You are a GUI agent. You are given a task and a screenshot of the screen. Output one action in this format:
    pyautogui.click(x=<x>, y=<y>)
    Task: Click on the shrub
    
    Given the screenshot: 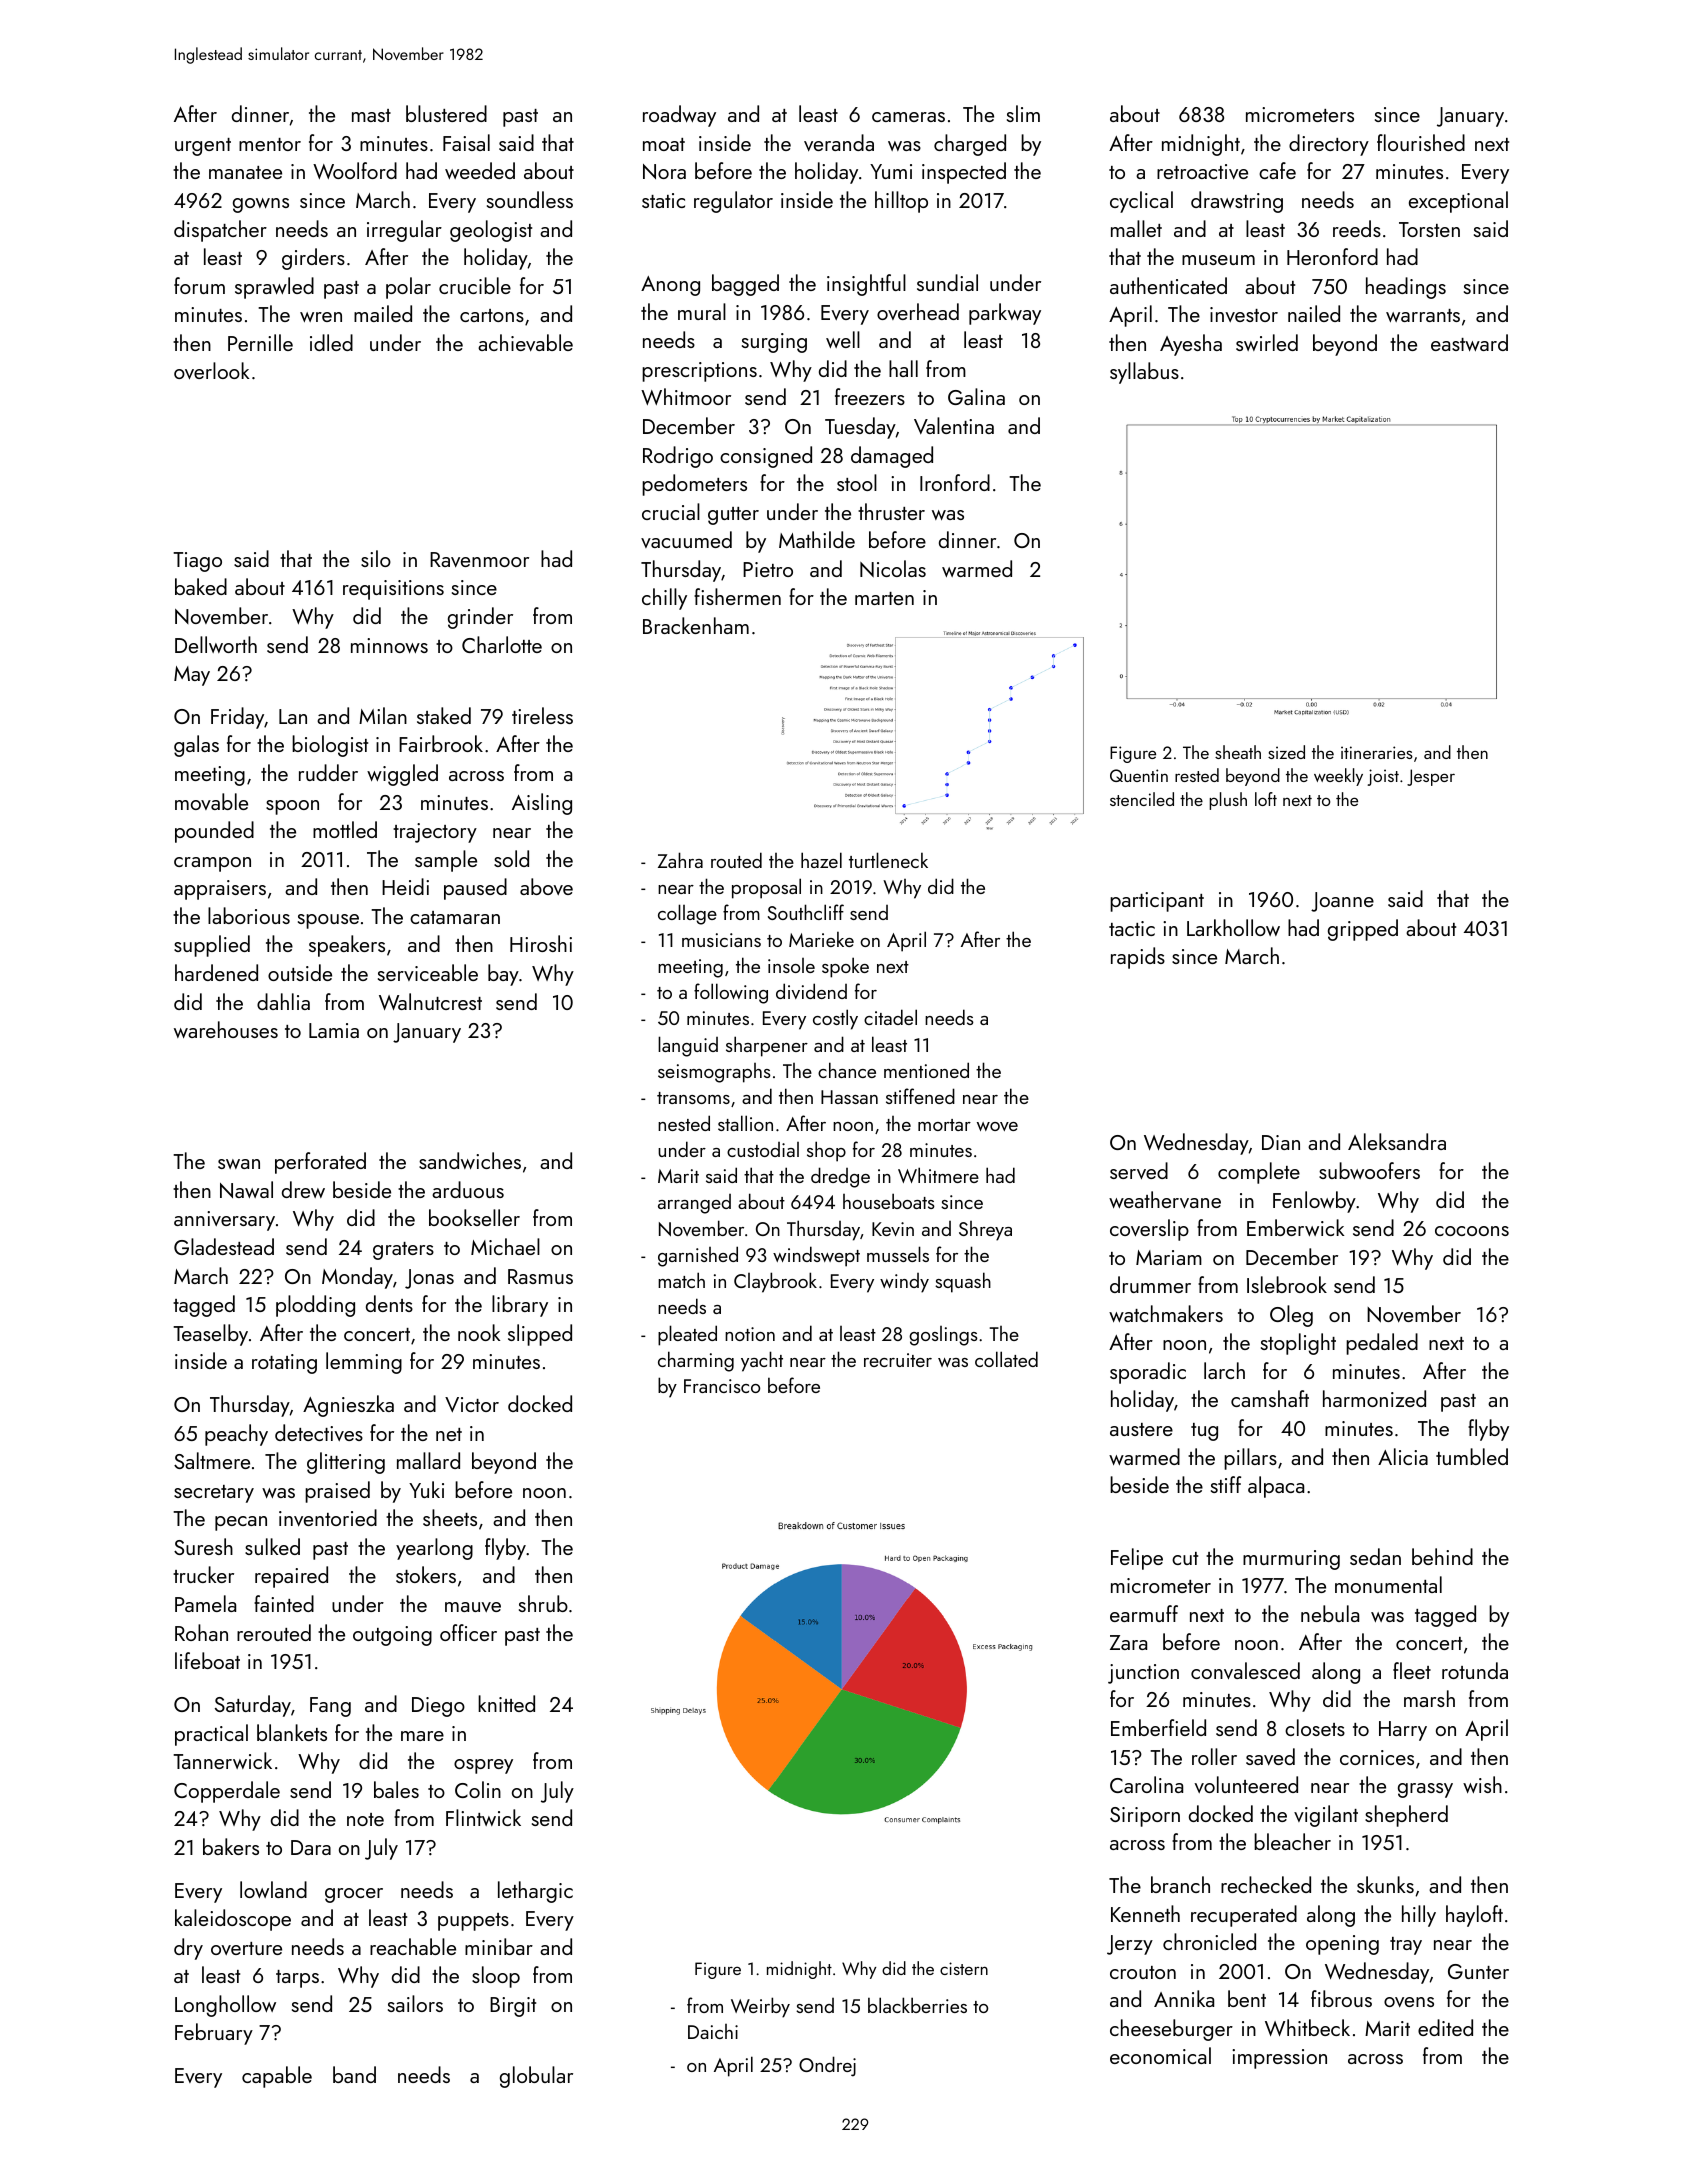 What is the action you would take?
    pyautogui.click(x=543, y=1603)
